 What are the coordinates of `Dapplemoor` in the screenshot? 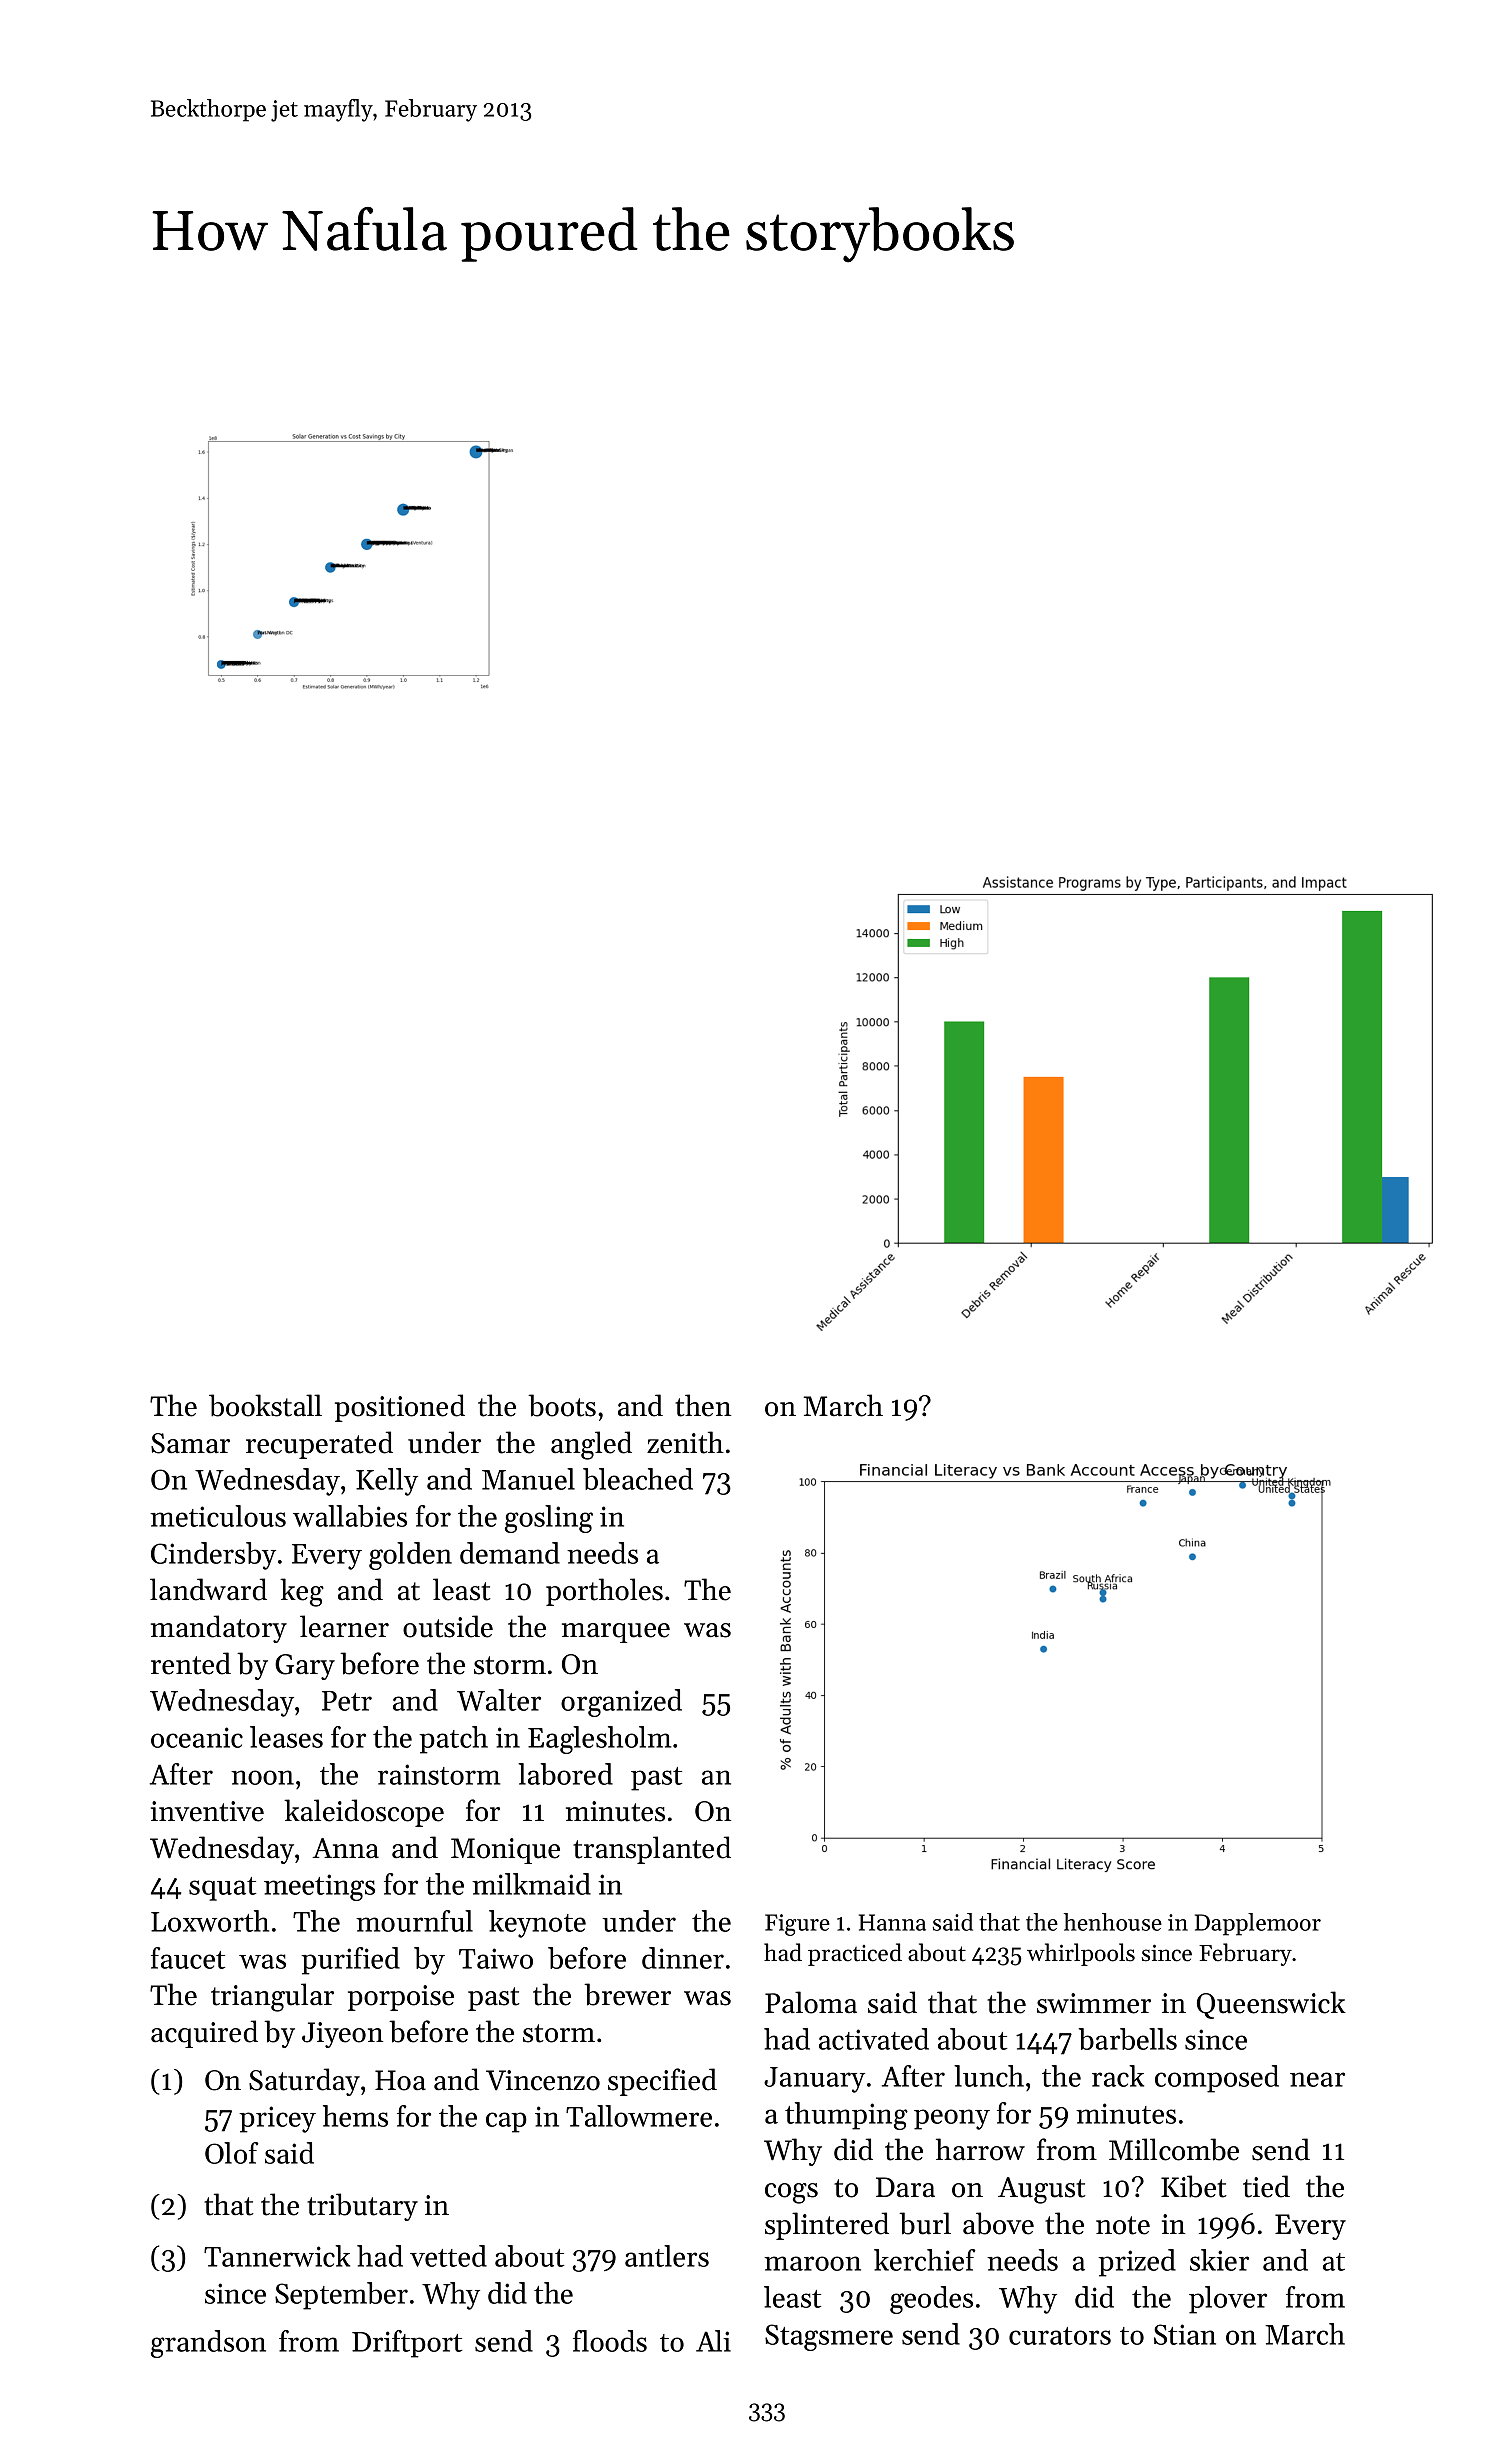 It's located at (1258, 1924).
